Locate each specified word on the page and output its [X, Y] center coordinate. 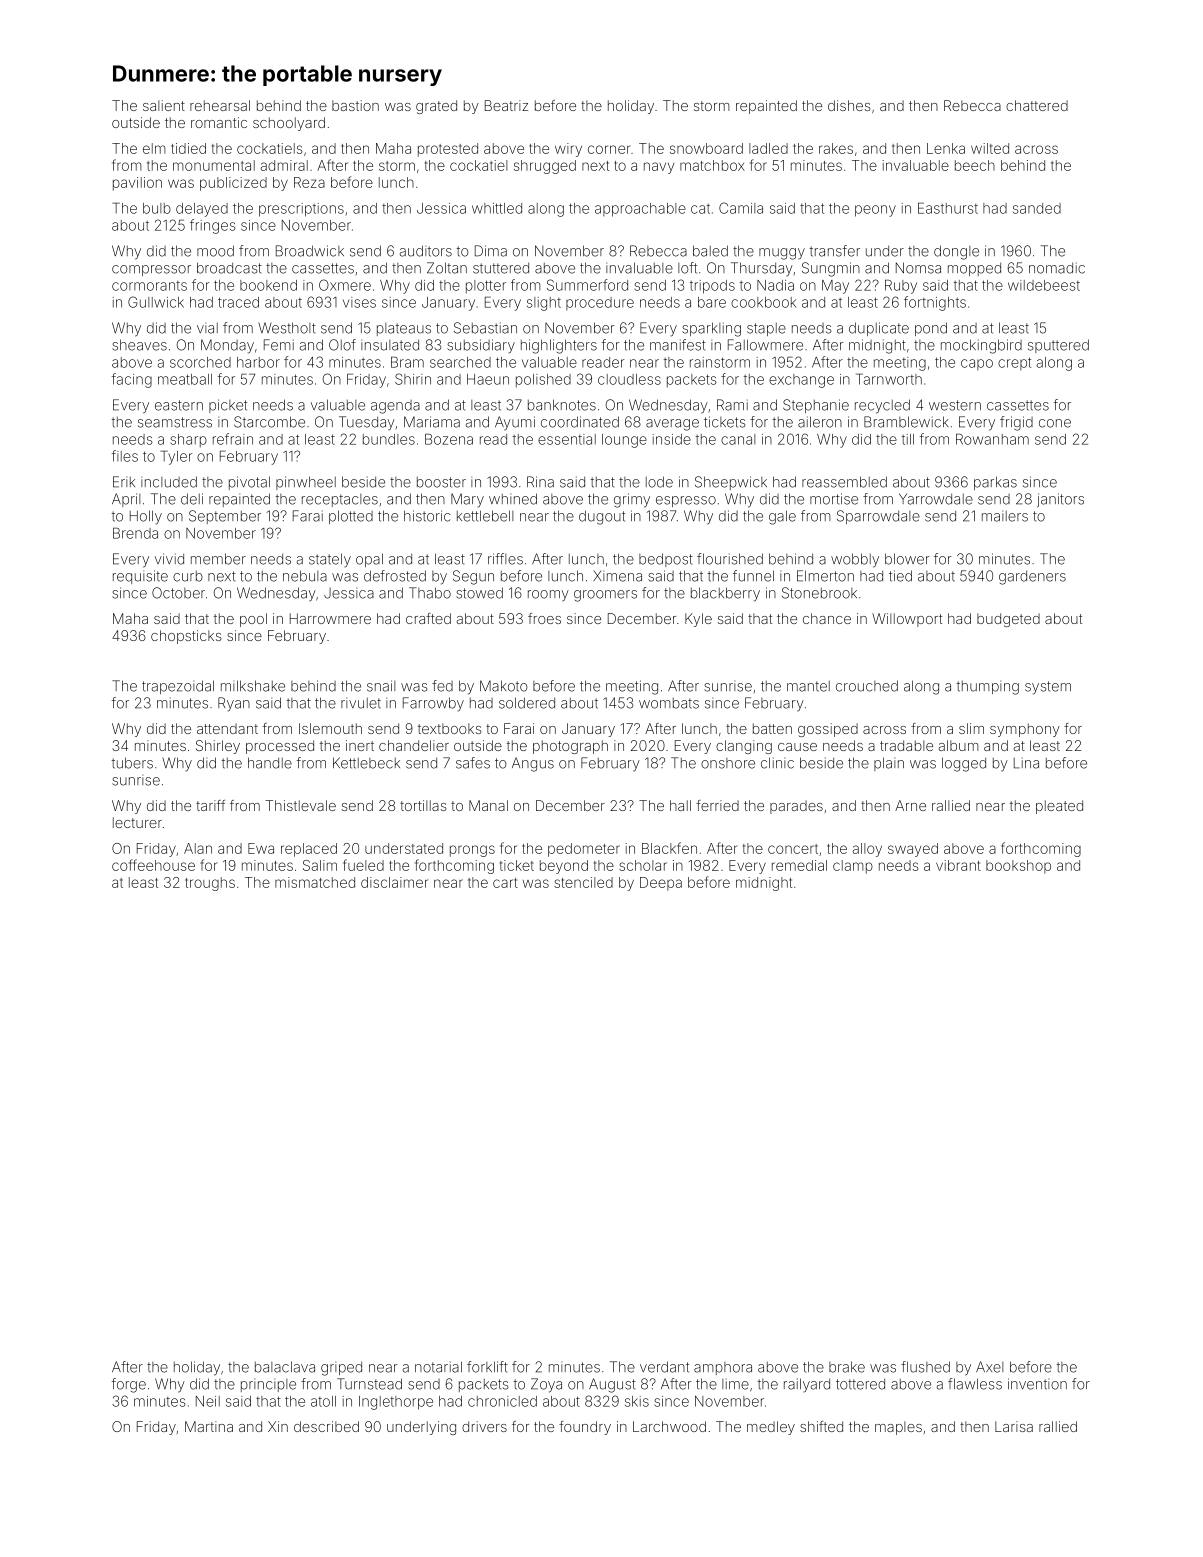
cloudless [629, 379]
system [1048, 688]
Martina [209, 1426]
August [612, 1385]
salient [164, 105]
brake [847, 1367]
